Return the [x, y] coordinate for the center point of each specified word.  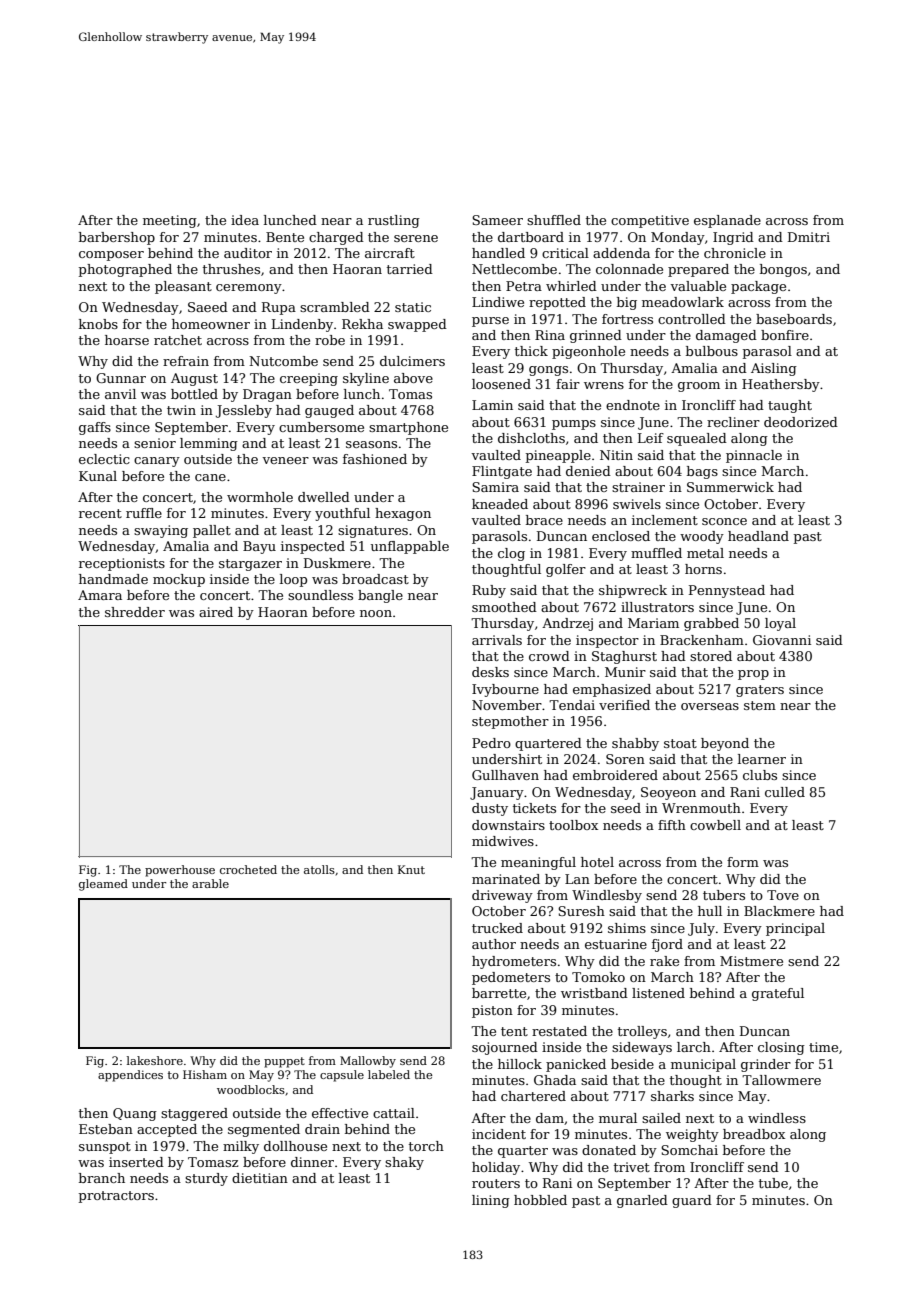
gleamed [103, 885]
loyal [780, 624]
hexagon [403, 514]
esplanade [727, 221]
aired [216, 612]
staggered [194, 1114]
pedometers [511, 978]
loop [293, 580]
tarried [410, 269]
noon [376, 613]
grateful [778, 994]
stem [760, 705]
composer [111, 256]
